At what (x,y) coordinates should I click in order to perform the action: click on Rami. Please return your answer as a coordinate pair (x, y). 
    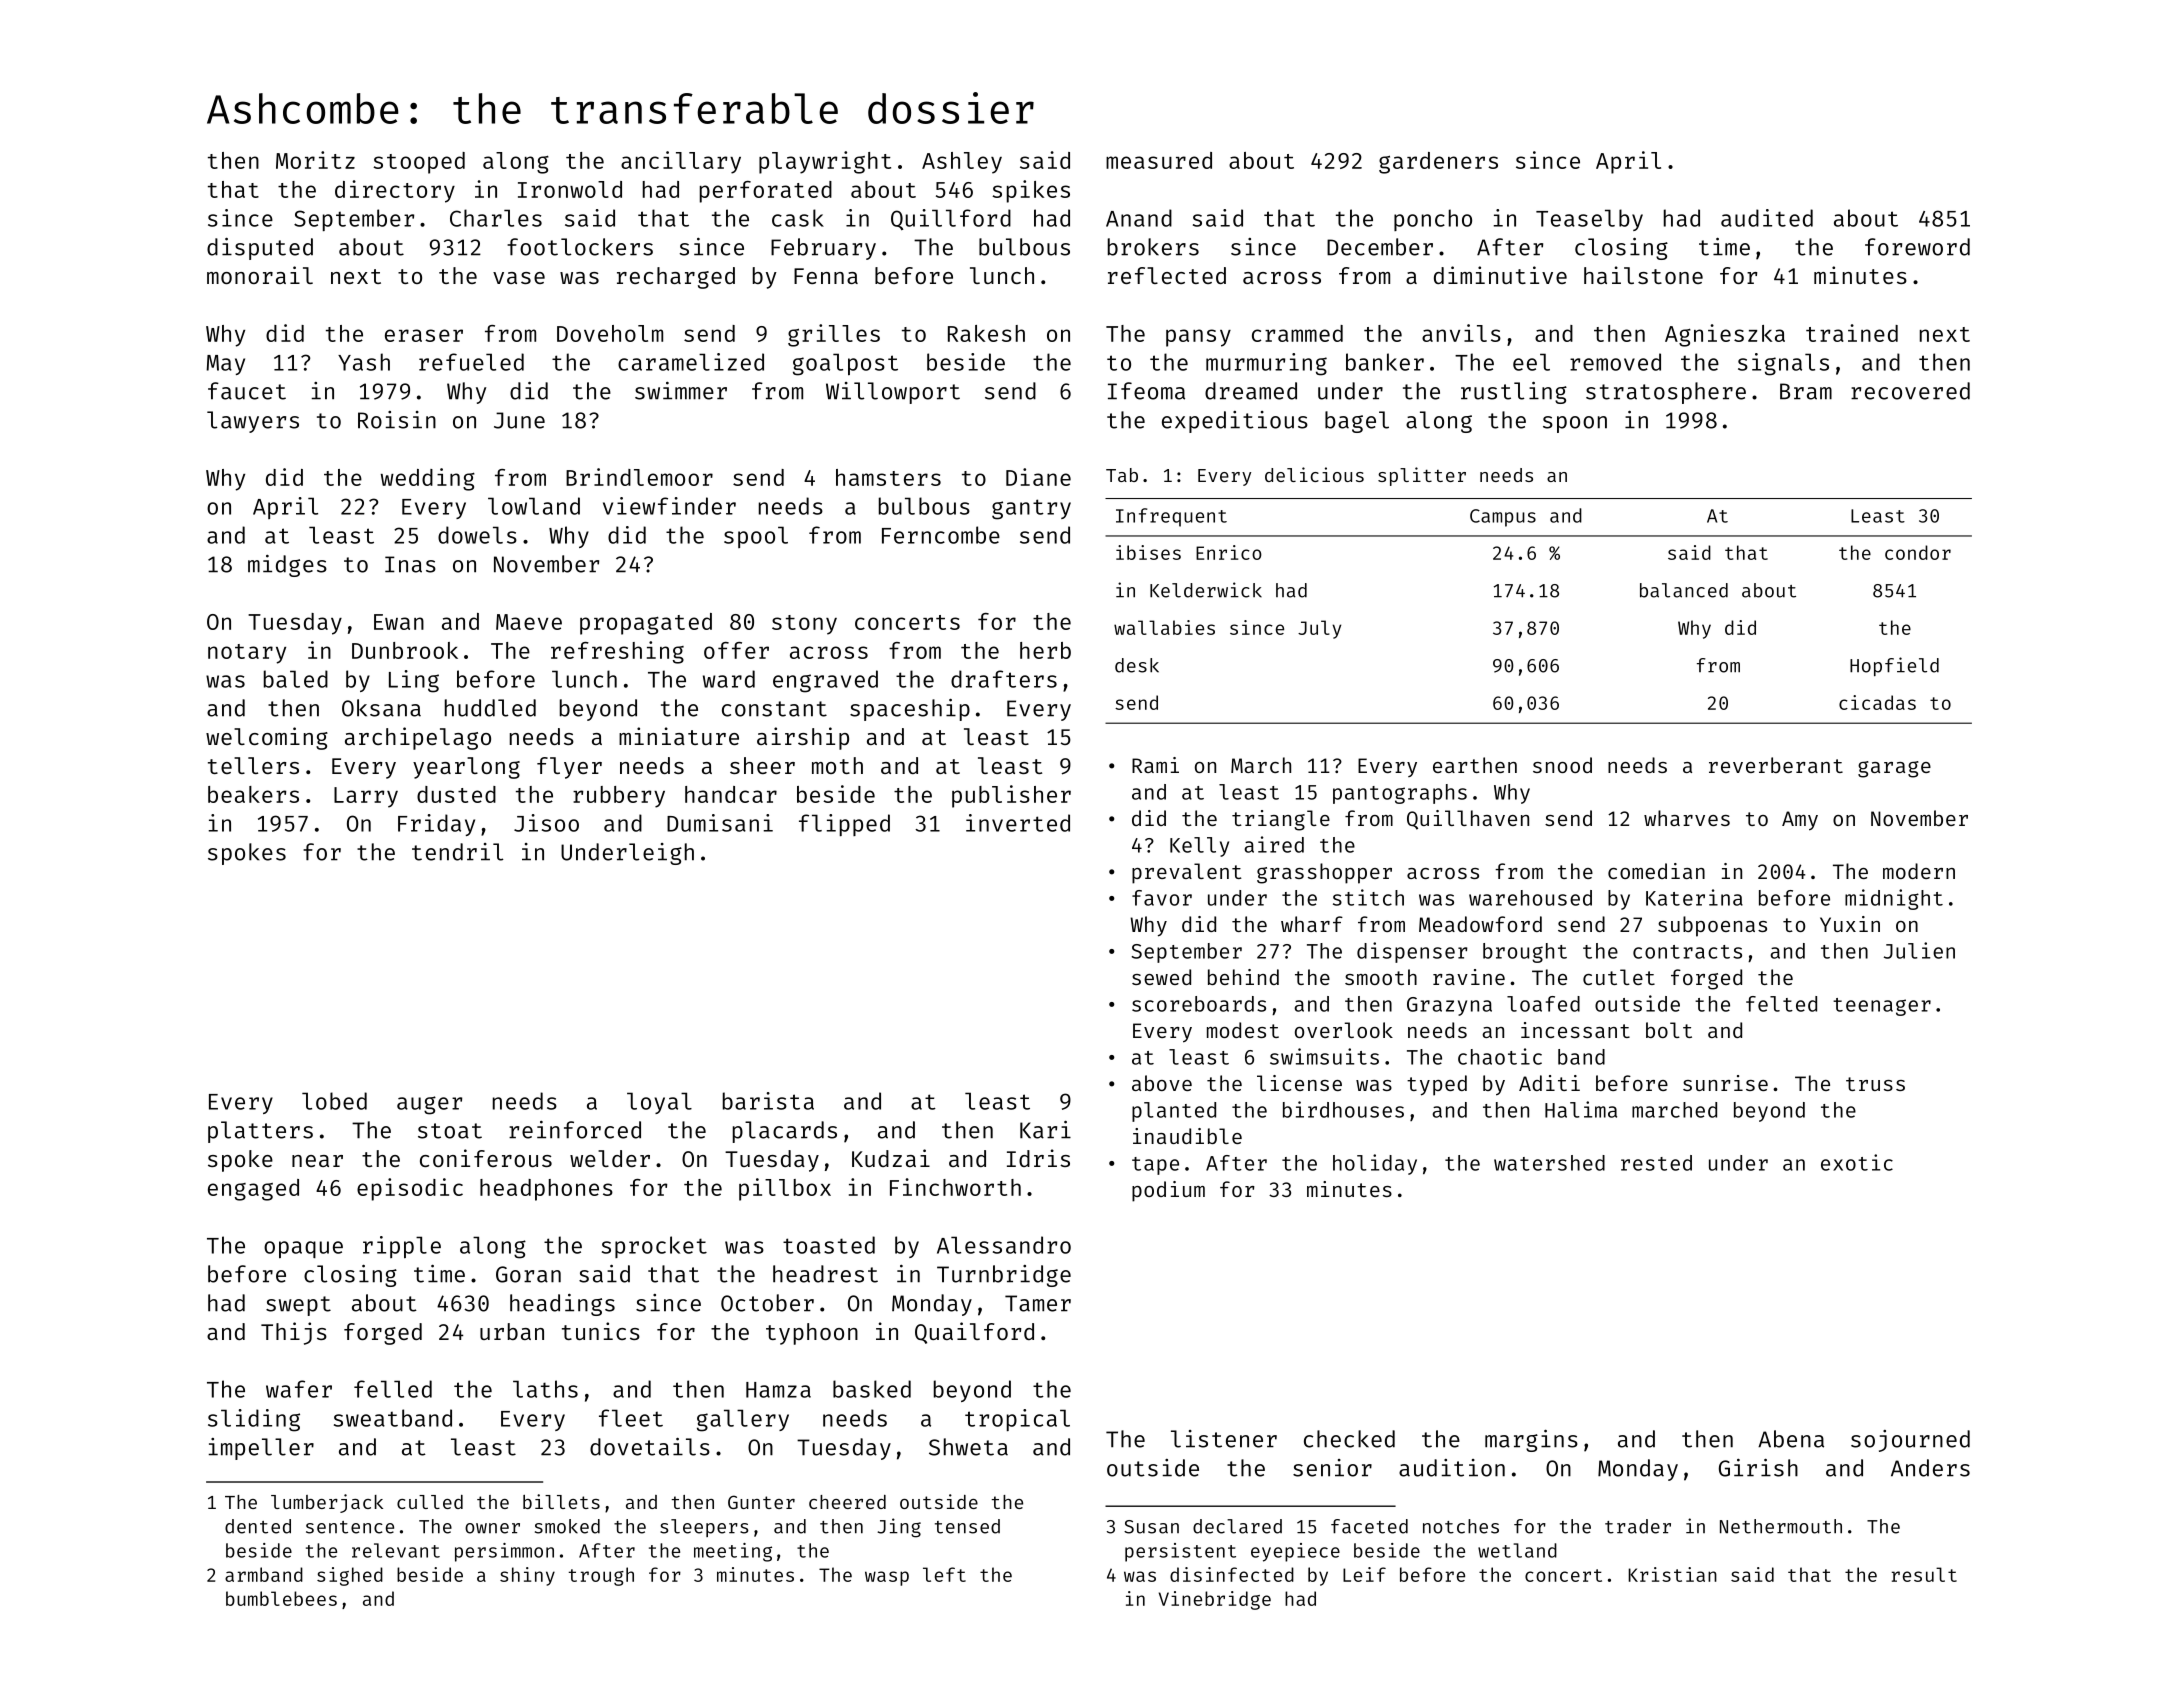
    Looking at the image, I should click on (1155, 765).
